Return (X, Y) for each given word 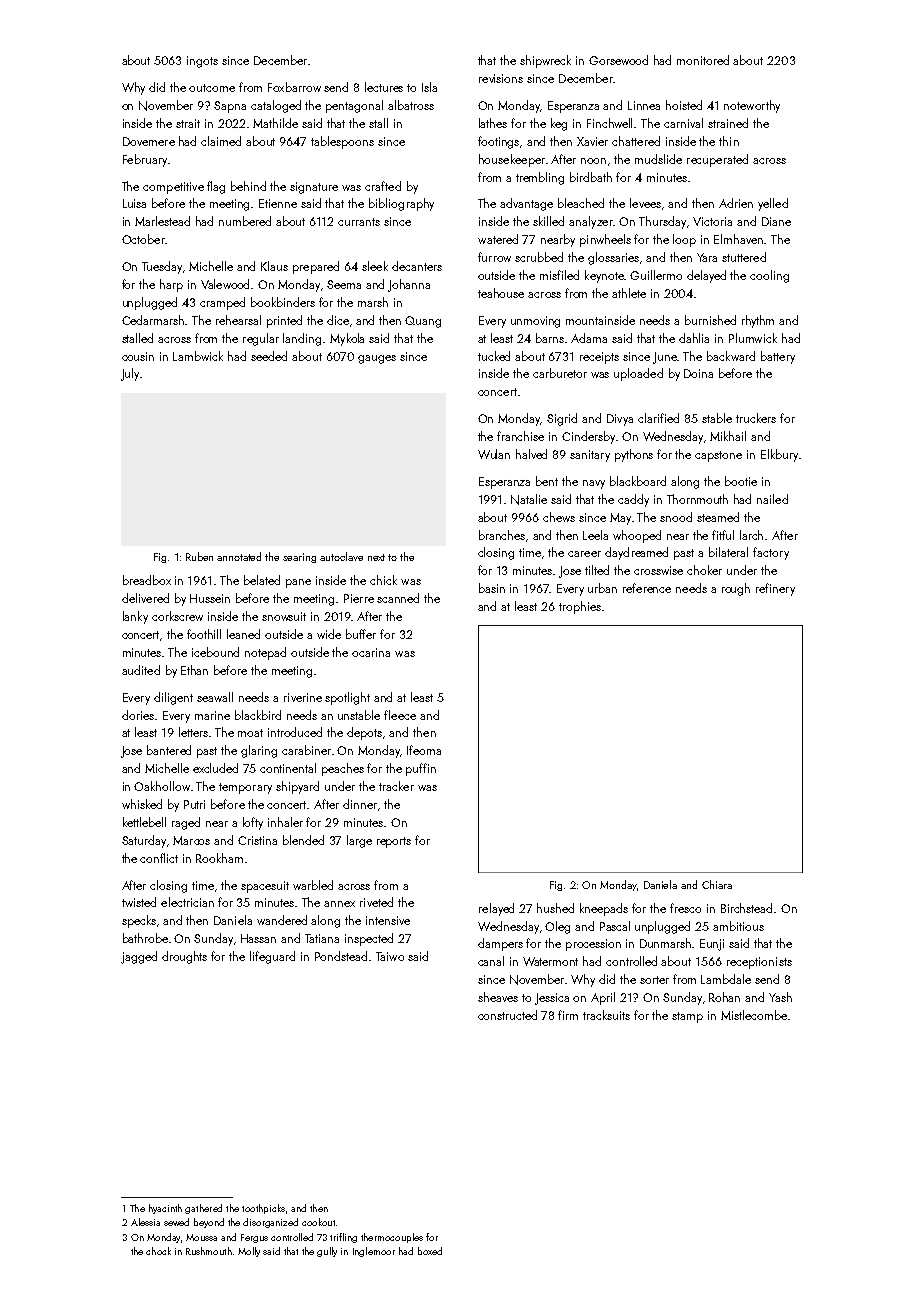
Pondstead (341, 956)
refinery (775, 589)
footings (498, 142)
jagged (139, 957)
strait (188, 123)
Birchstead (746, 908)
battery (778, 357)
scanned (398, 598)
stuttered (744, 257)
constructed (507, 1015)
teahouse (501, 293)
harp (171, 285)
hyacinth (165, 1209)
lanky (135, 617)
